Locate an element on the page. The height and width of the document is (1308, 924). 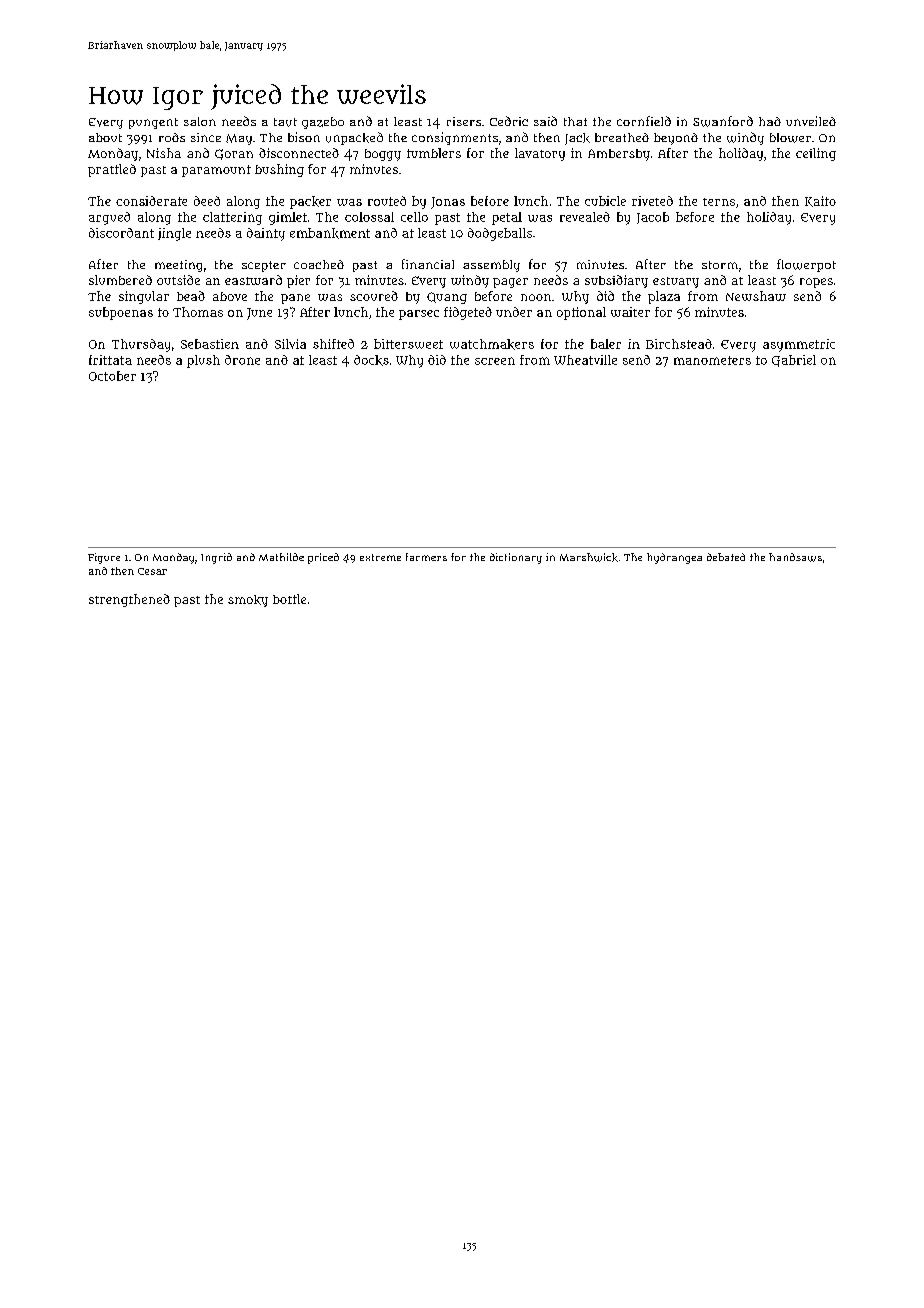
hydrangea is located at coordinates (674, 558).
